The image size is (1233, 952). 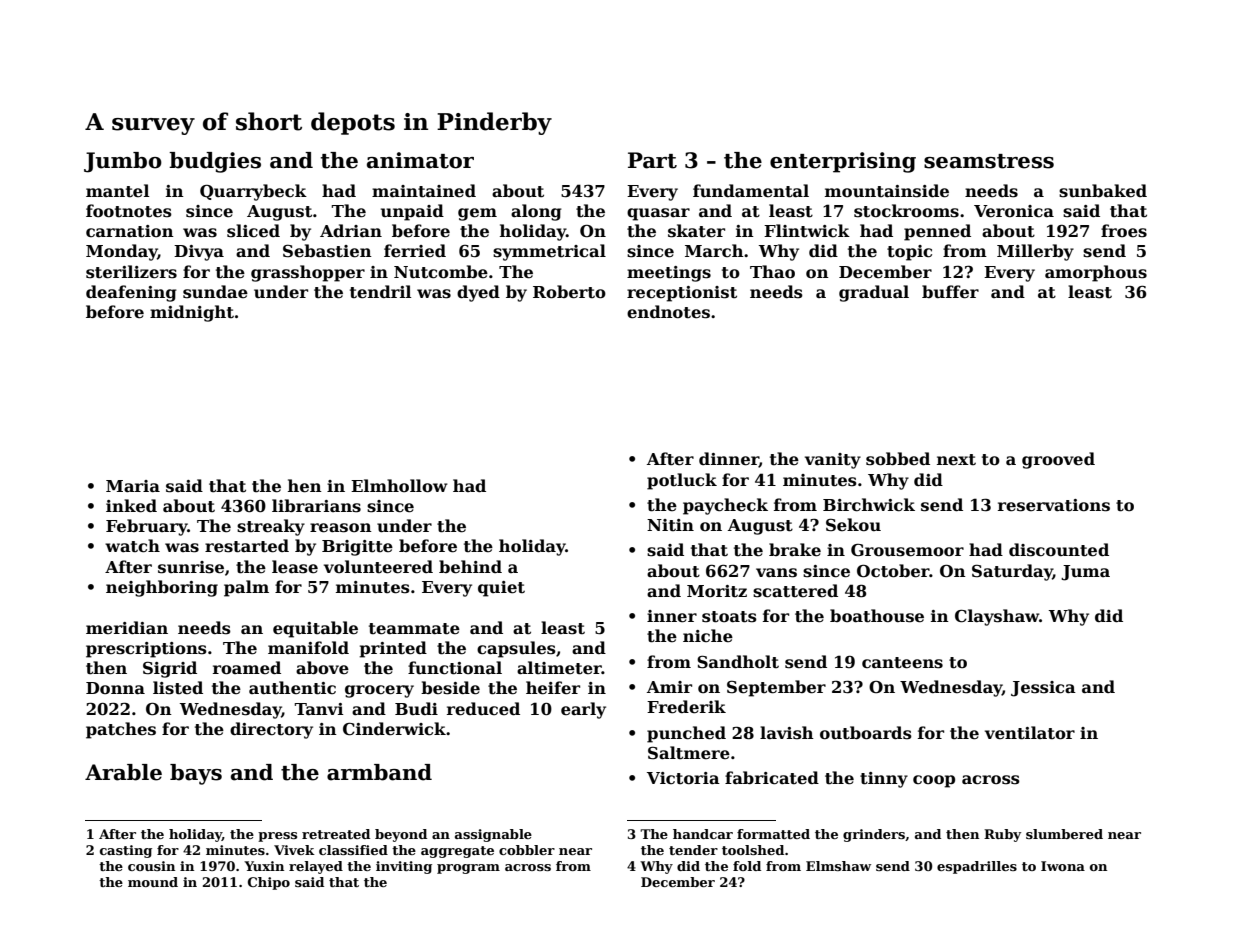 What do you see at coordinates (153, 882) in the document?
I see `mound` at bounding box center [153, 882].
